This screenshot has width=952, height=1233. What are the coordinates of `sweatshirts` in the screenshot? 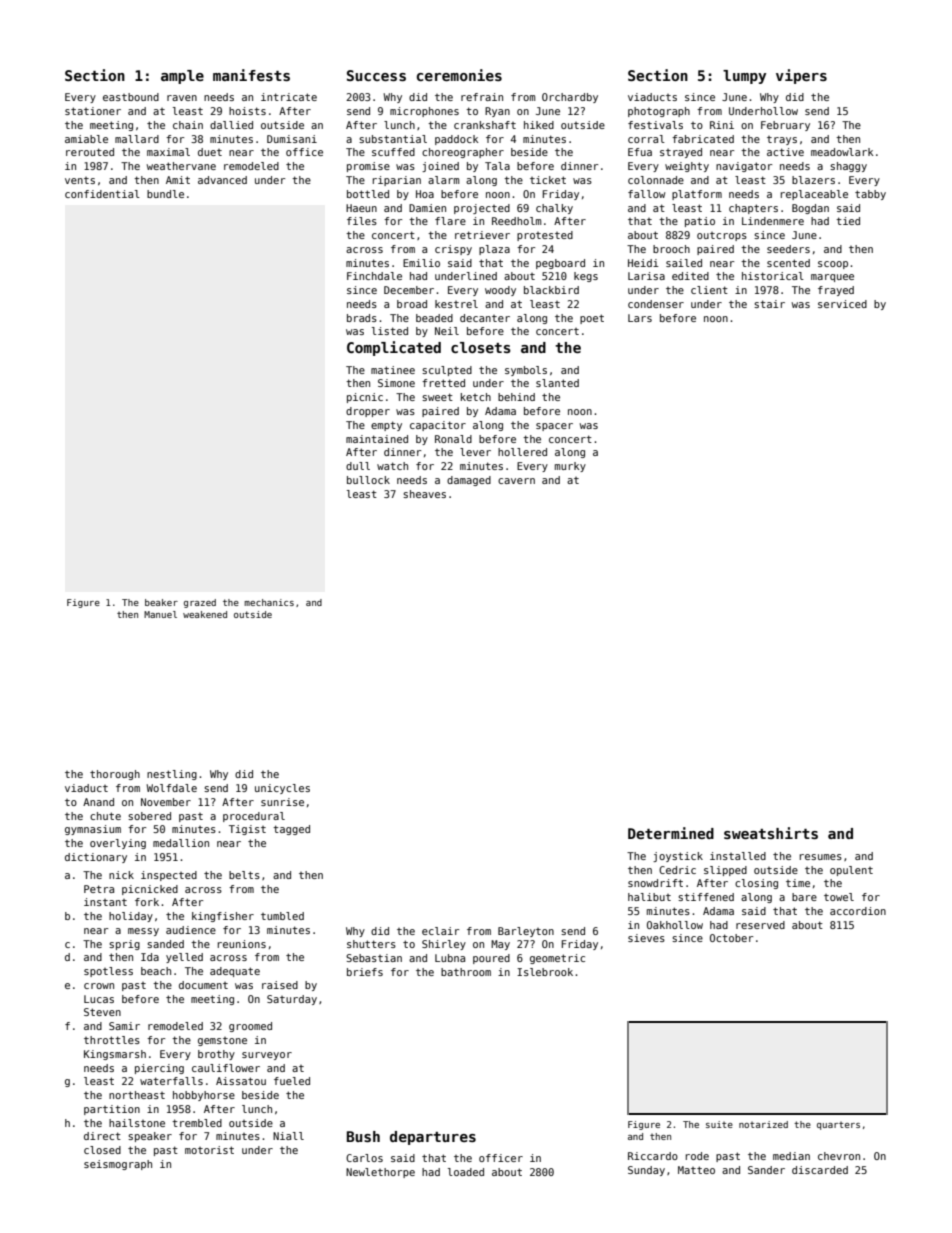 It's located at (771, 833).
